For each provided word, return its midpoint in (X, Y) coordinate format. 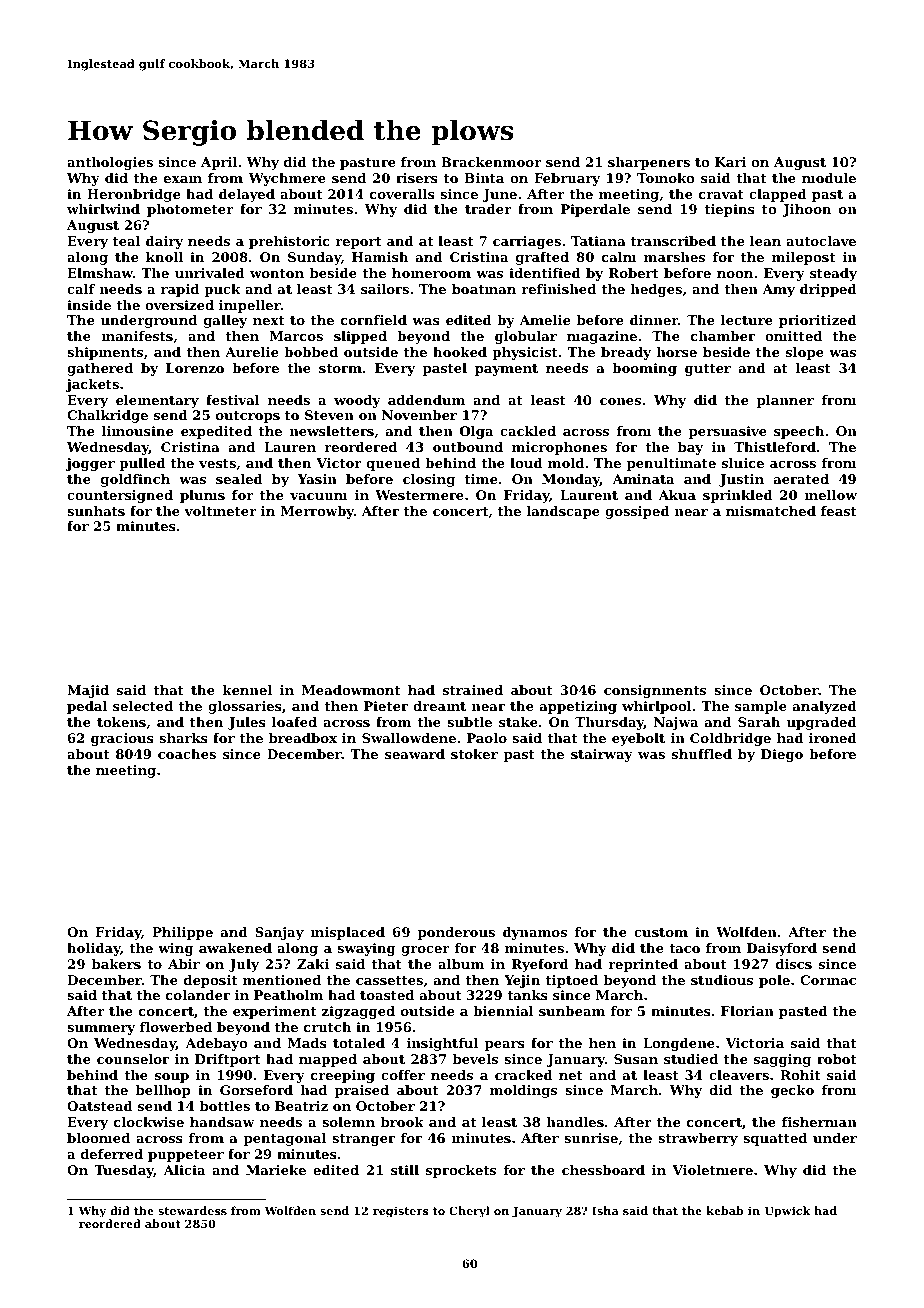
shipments (105, 353)
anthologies (110, 163)
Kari (730, 162)
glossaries (245, 707)
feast (839, 511)
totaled (359, 1043)
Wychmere (287, 179)
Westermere (419, 495)
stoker (474, 754)
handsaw (222, 1122)
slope (805, 353)
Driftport (228, 1060)
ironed (833, 738)
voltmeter (220, 511)
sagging (782, 1060)
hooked (460, 352)
